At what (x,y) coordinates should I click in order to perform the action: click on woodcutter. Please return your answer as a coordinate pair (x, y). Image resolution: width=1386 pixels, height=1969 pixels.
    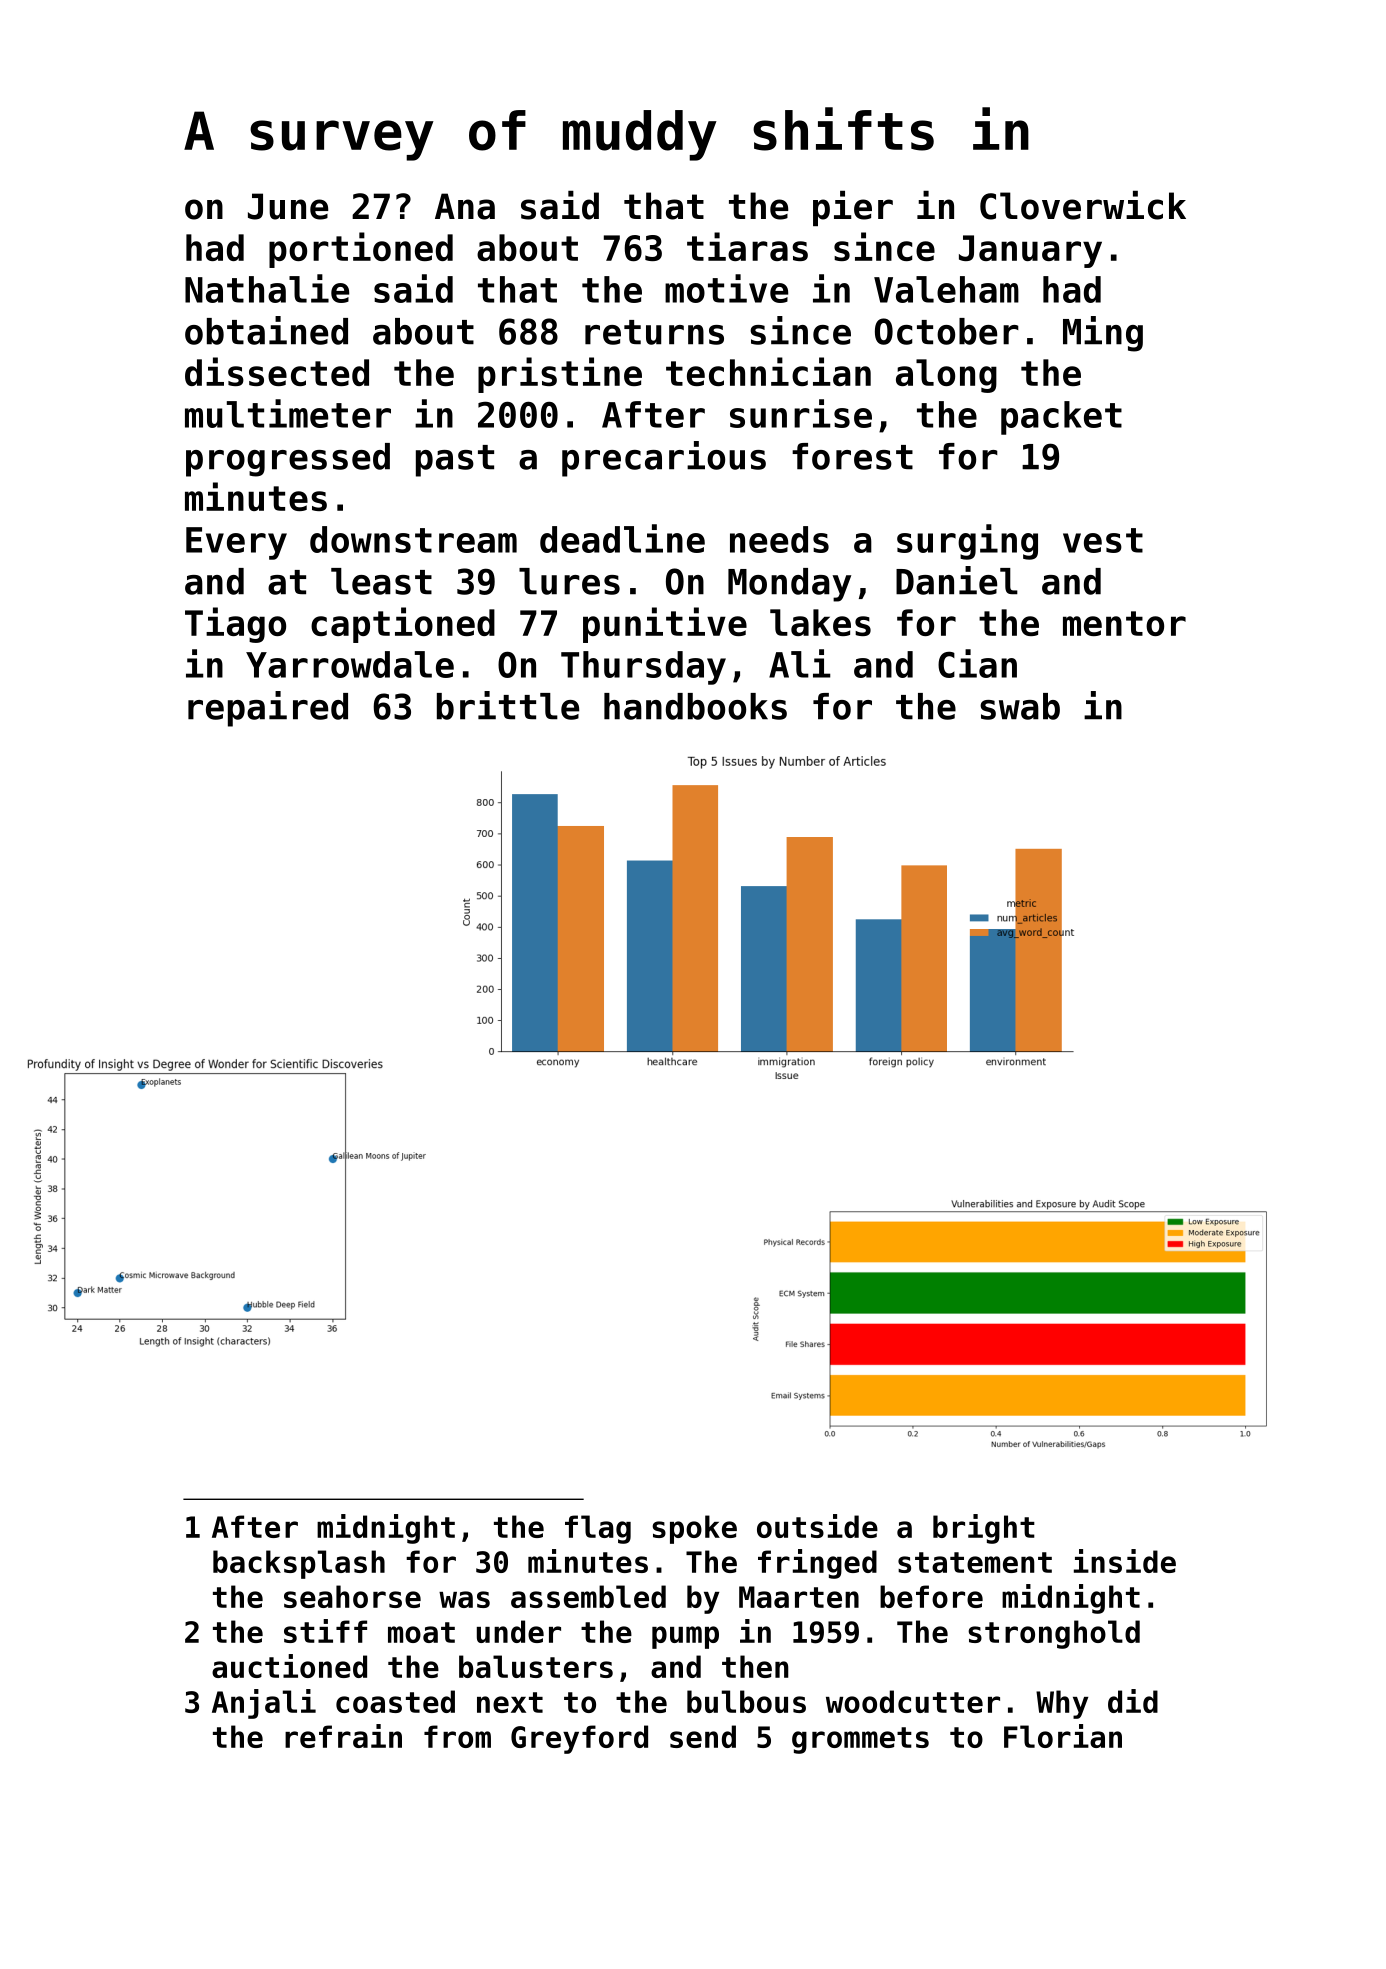
    Looking at the image, I should click on (913, 1701).
